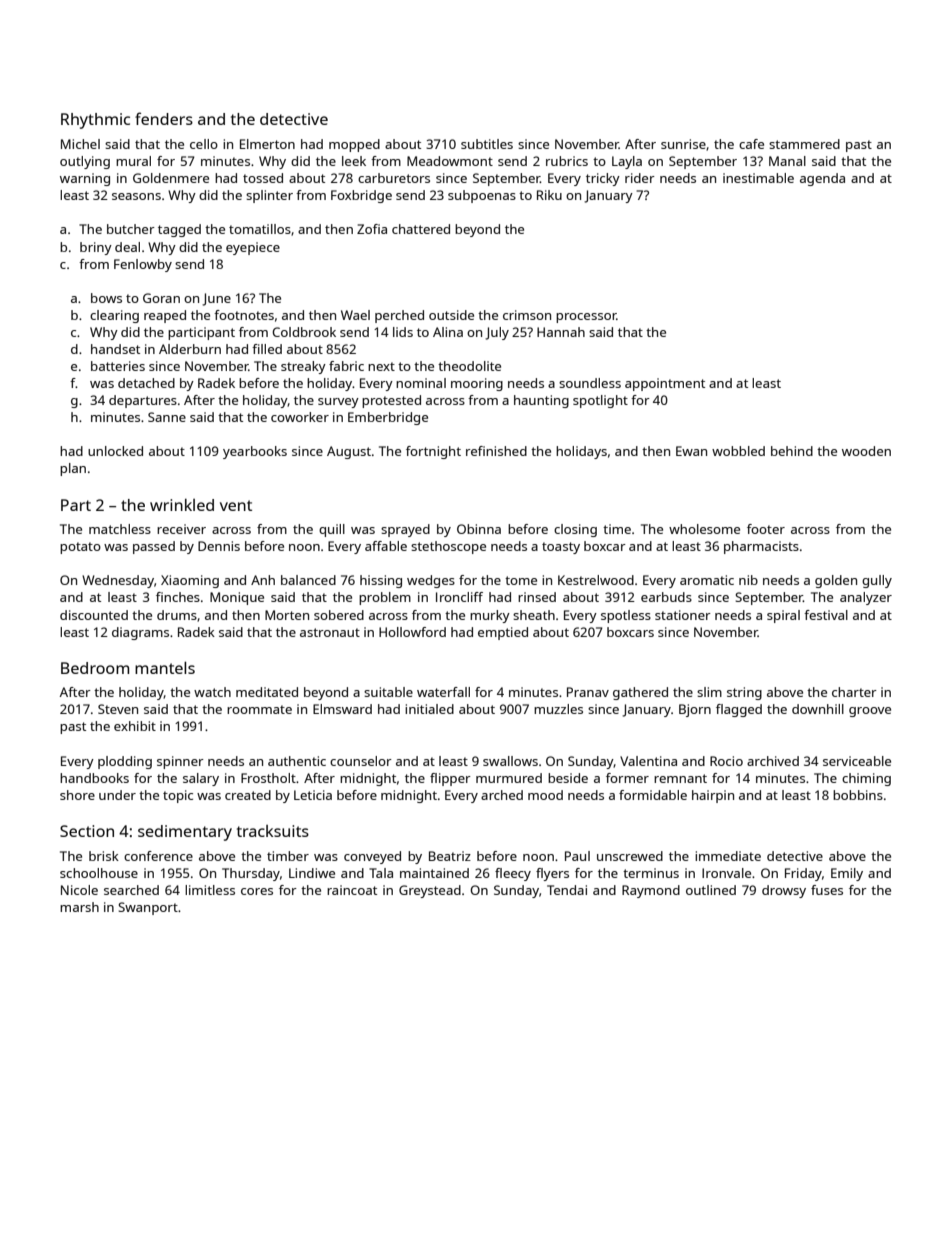  What do you see at coordinates (136, 196) in the page?
I see `seasons` at bounding box center [136, 196].
